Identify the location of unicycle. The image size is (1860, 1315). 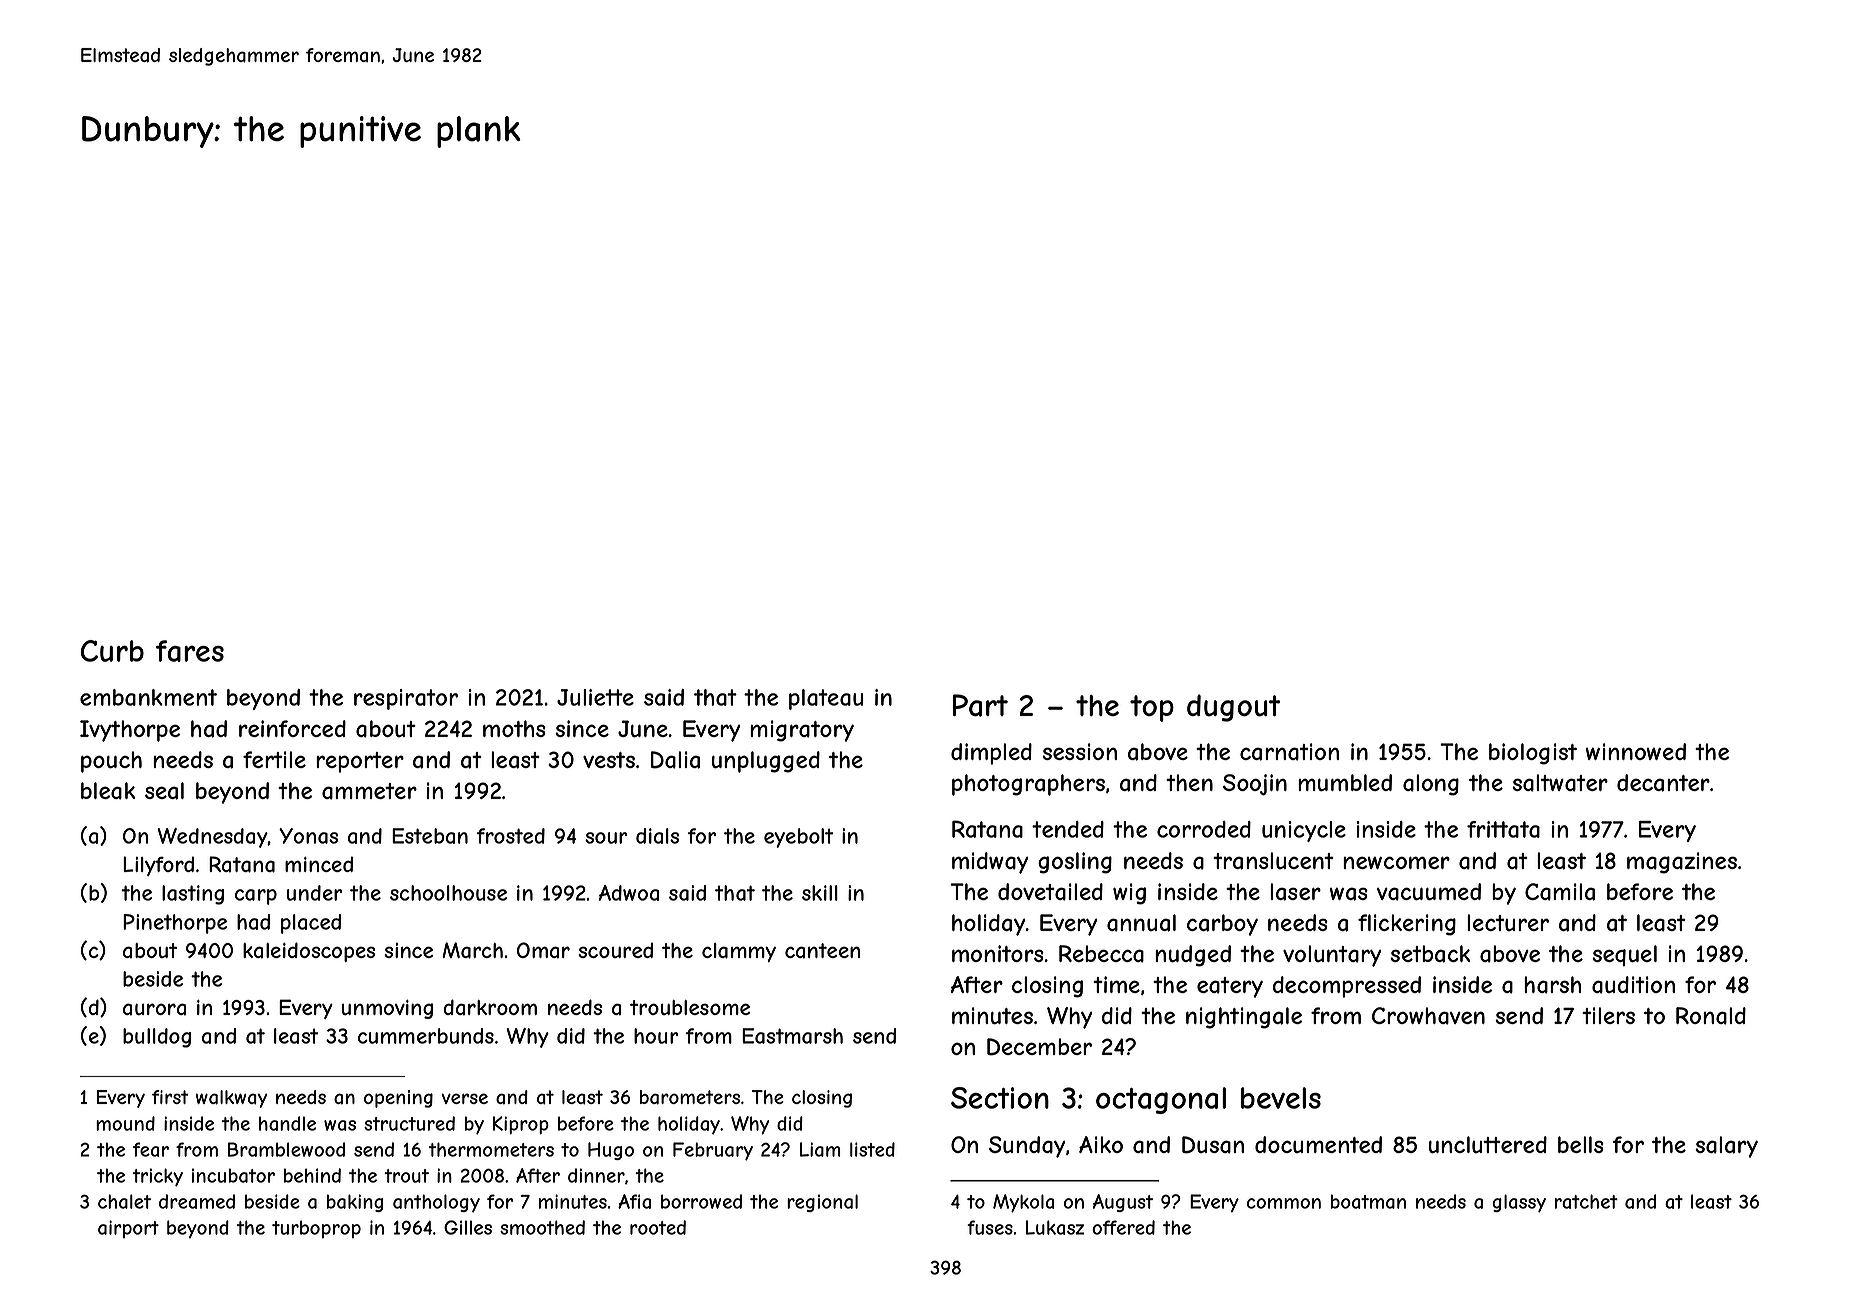
(1304, 831).
